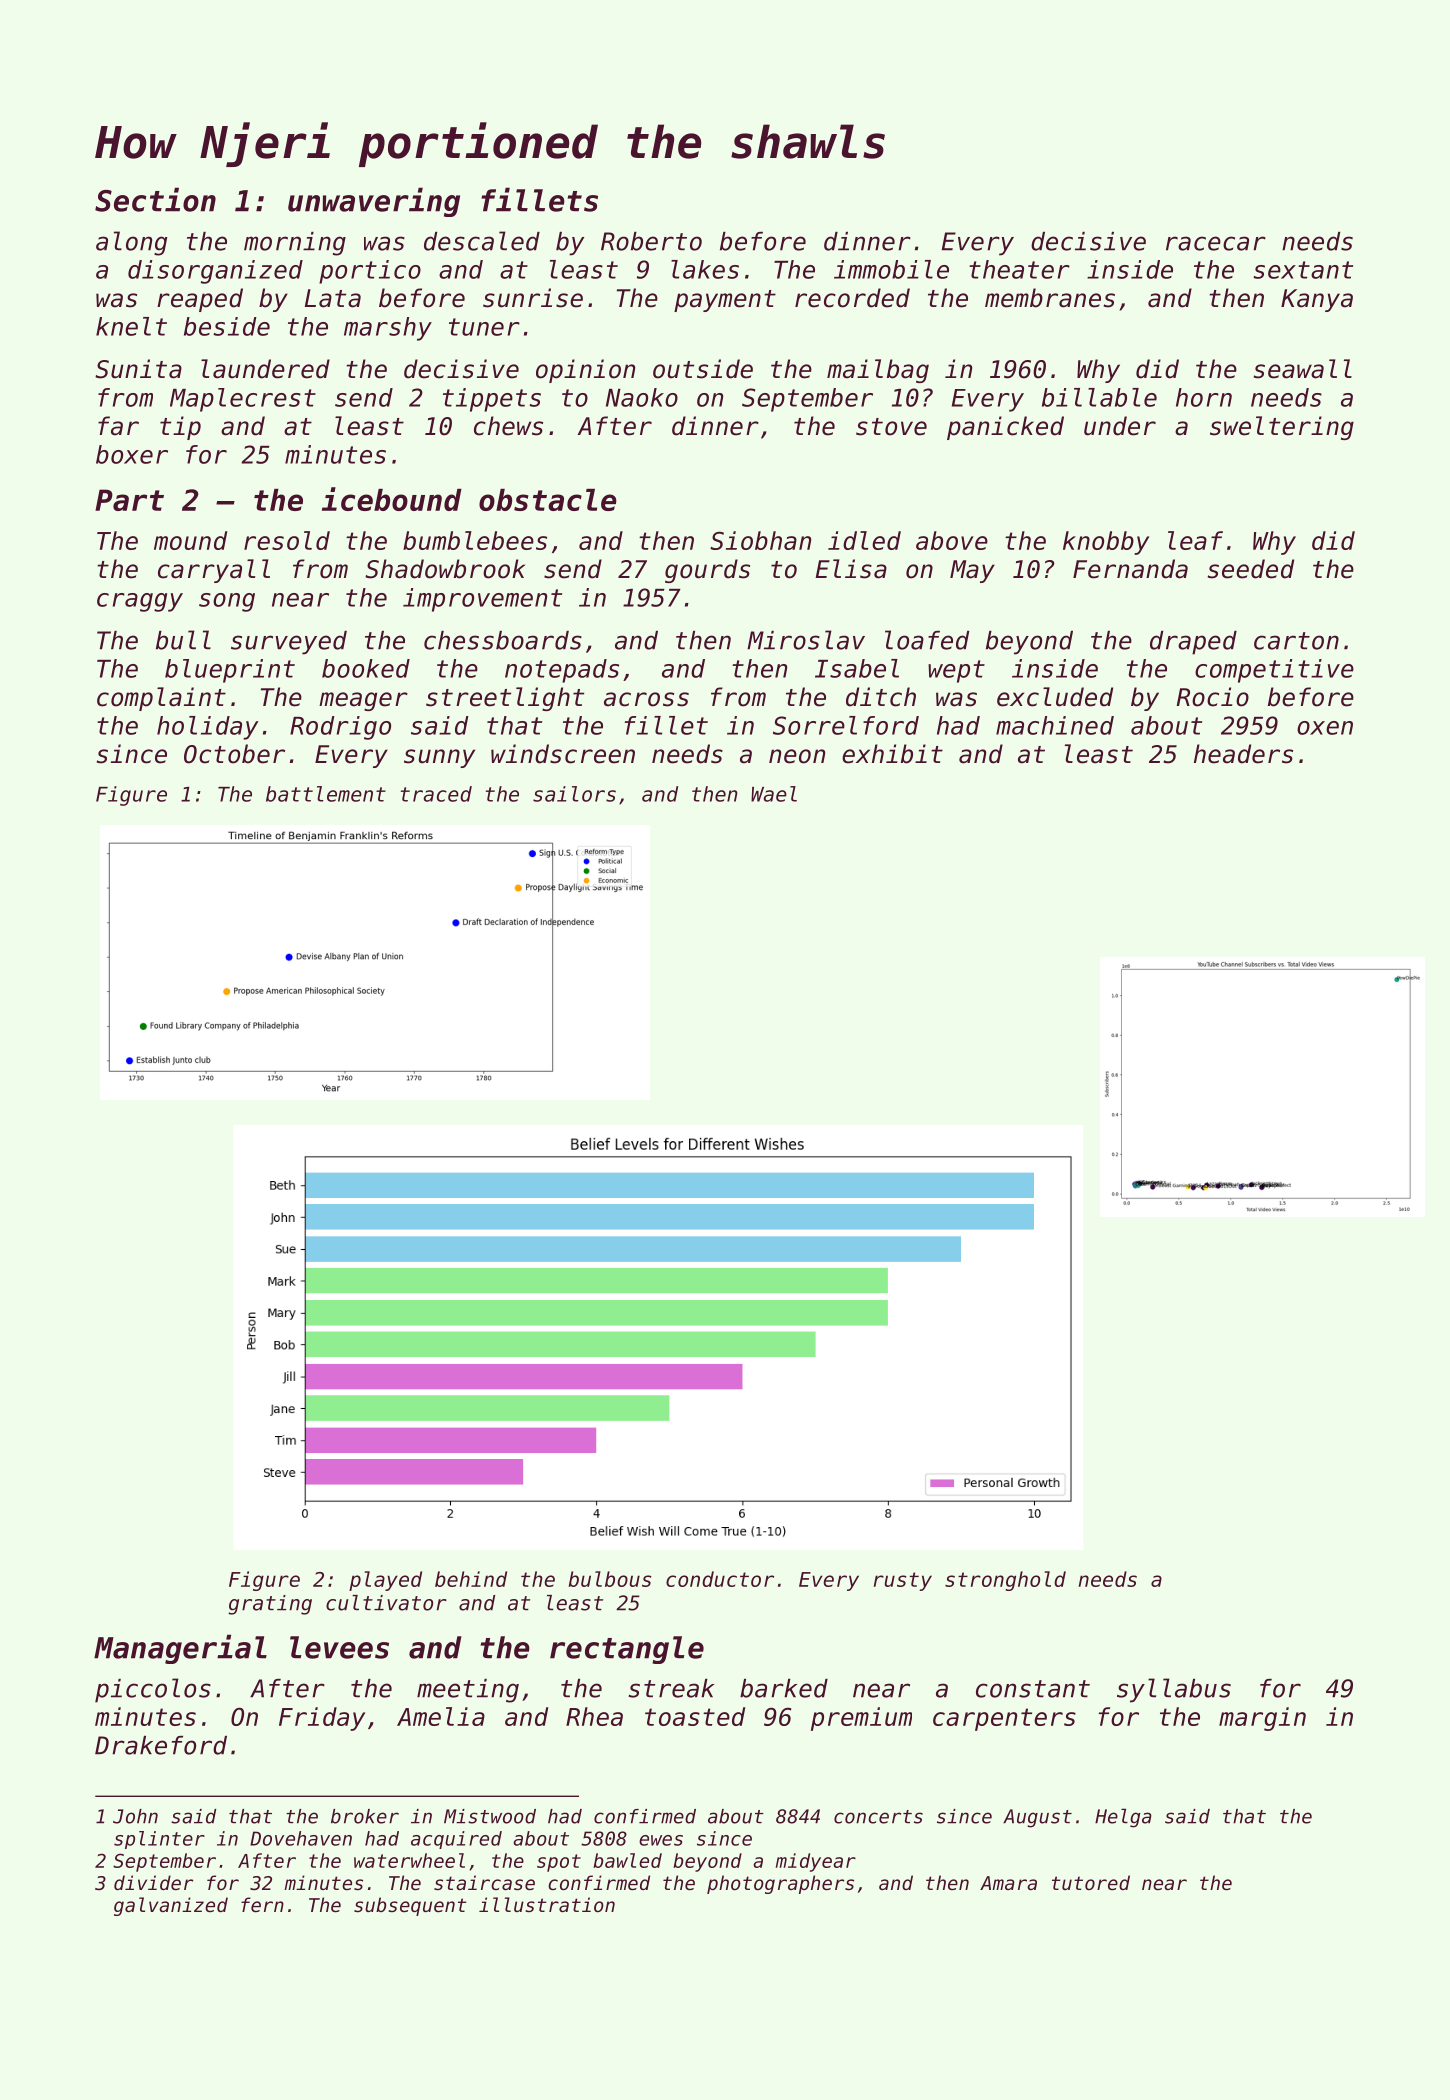 The width and height of the screenshot is (1450, 2100). Describe the element at coordinates (1091, 1882) in the screenshot. I see `tutored` at that location.
